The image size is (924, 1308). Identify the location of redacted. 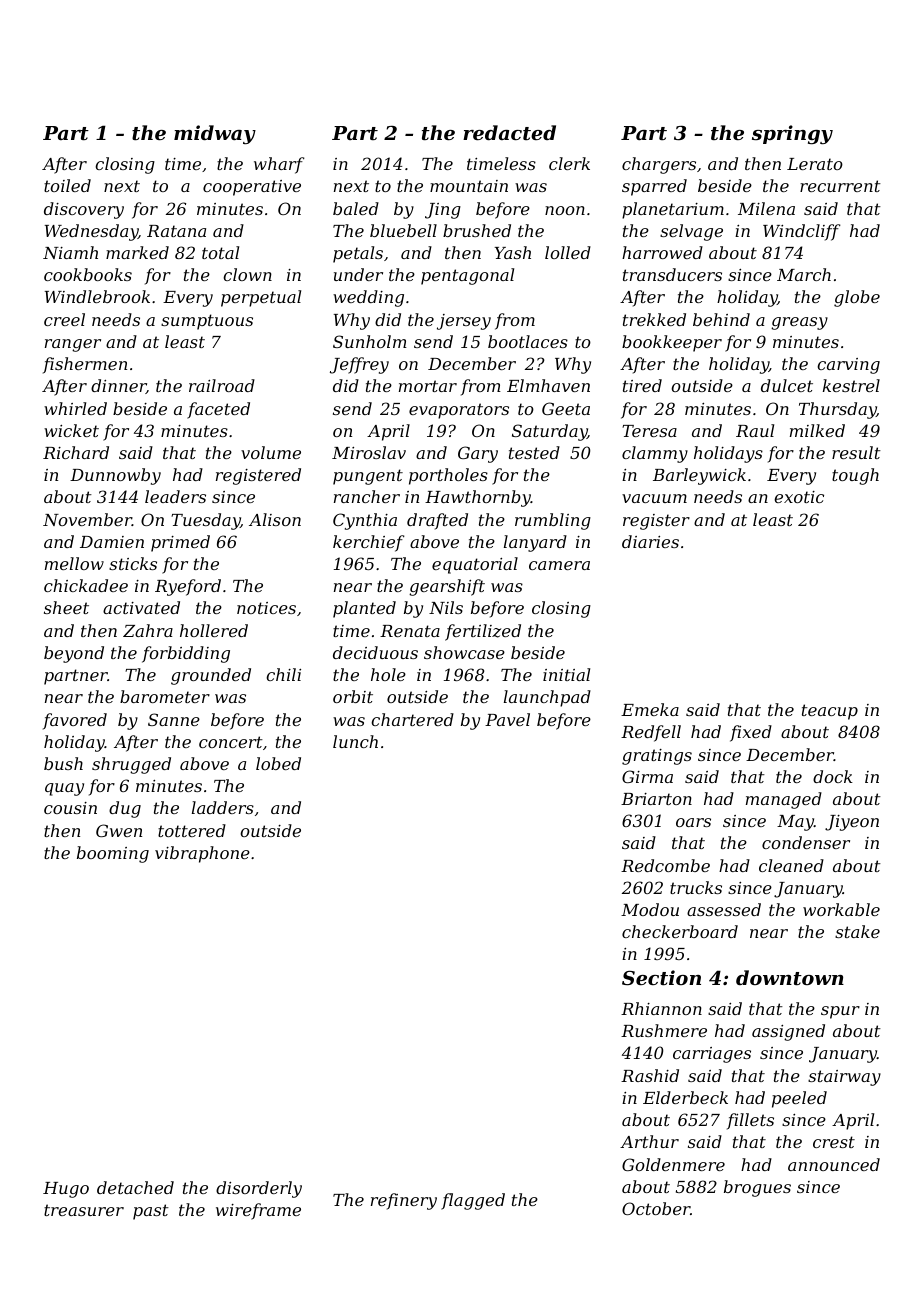
(509, 132).
